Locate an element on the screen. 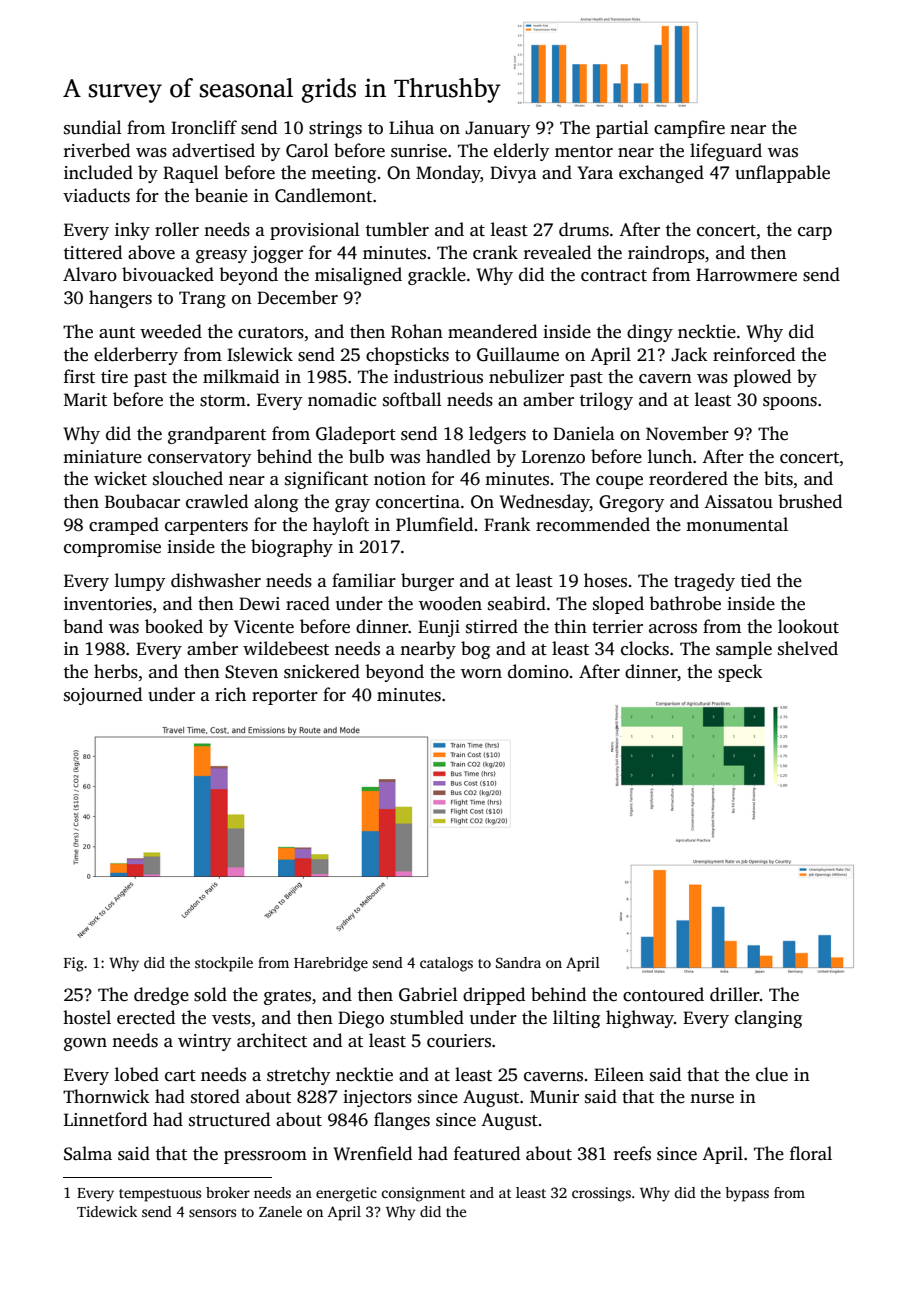  campfire is located at coordinates (689, 129).
